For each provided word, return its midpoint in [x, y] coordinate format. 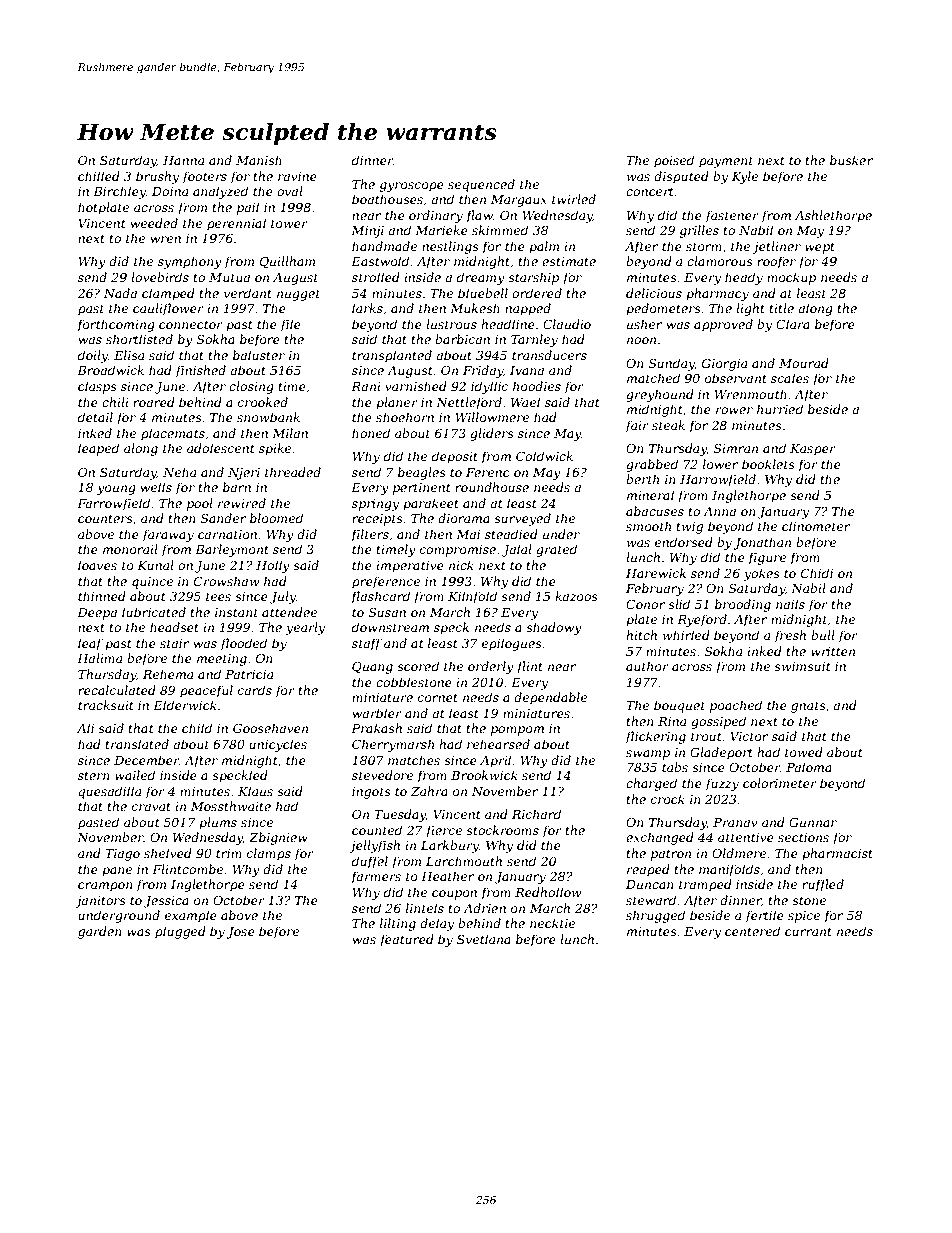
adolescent [221, 448]
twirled [574, 199]
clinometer [816, 526]
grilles [699, 231]
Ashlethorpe [833, 216]
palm [544, 247]
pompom [517, 731]
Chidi [817, 573]
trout [706, 736]
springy [375, 505]
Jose [240, 933]
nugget [298, 295]
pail [248, 208]
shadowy [554, 628]
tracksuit [106, 705]
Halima [99, 658]
